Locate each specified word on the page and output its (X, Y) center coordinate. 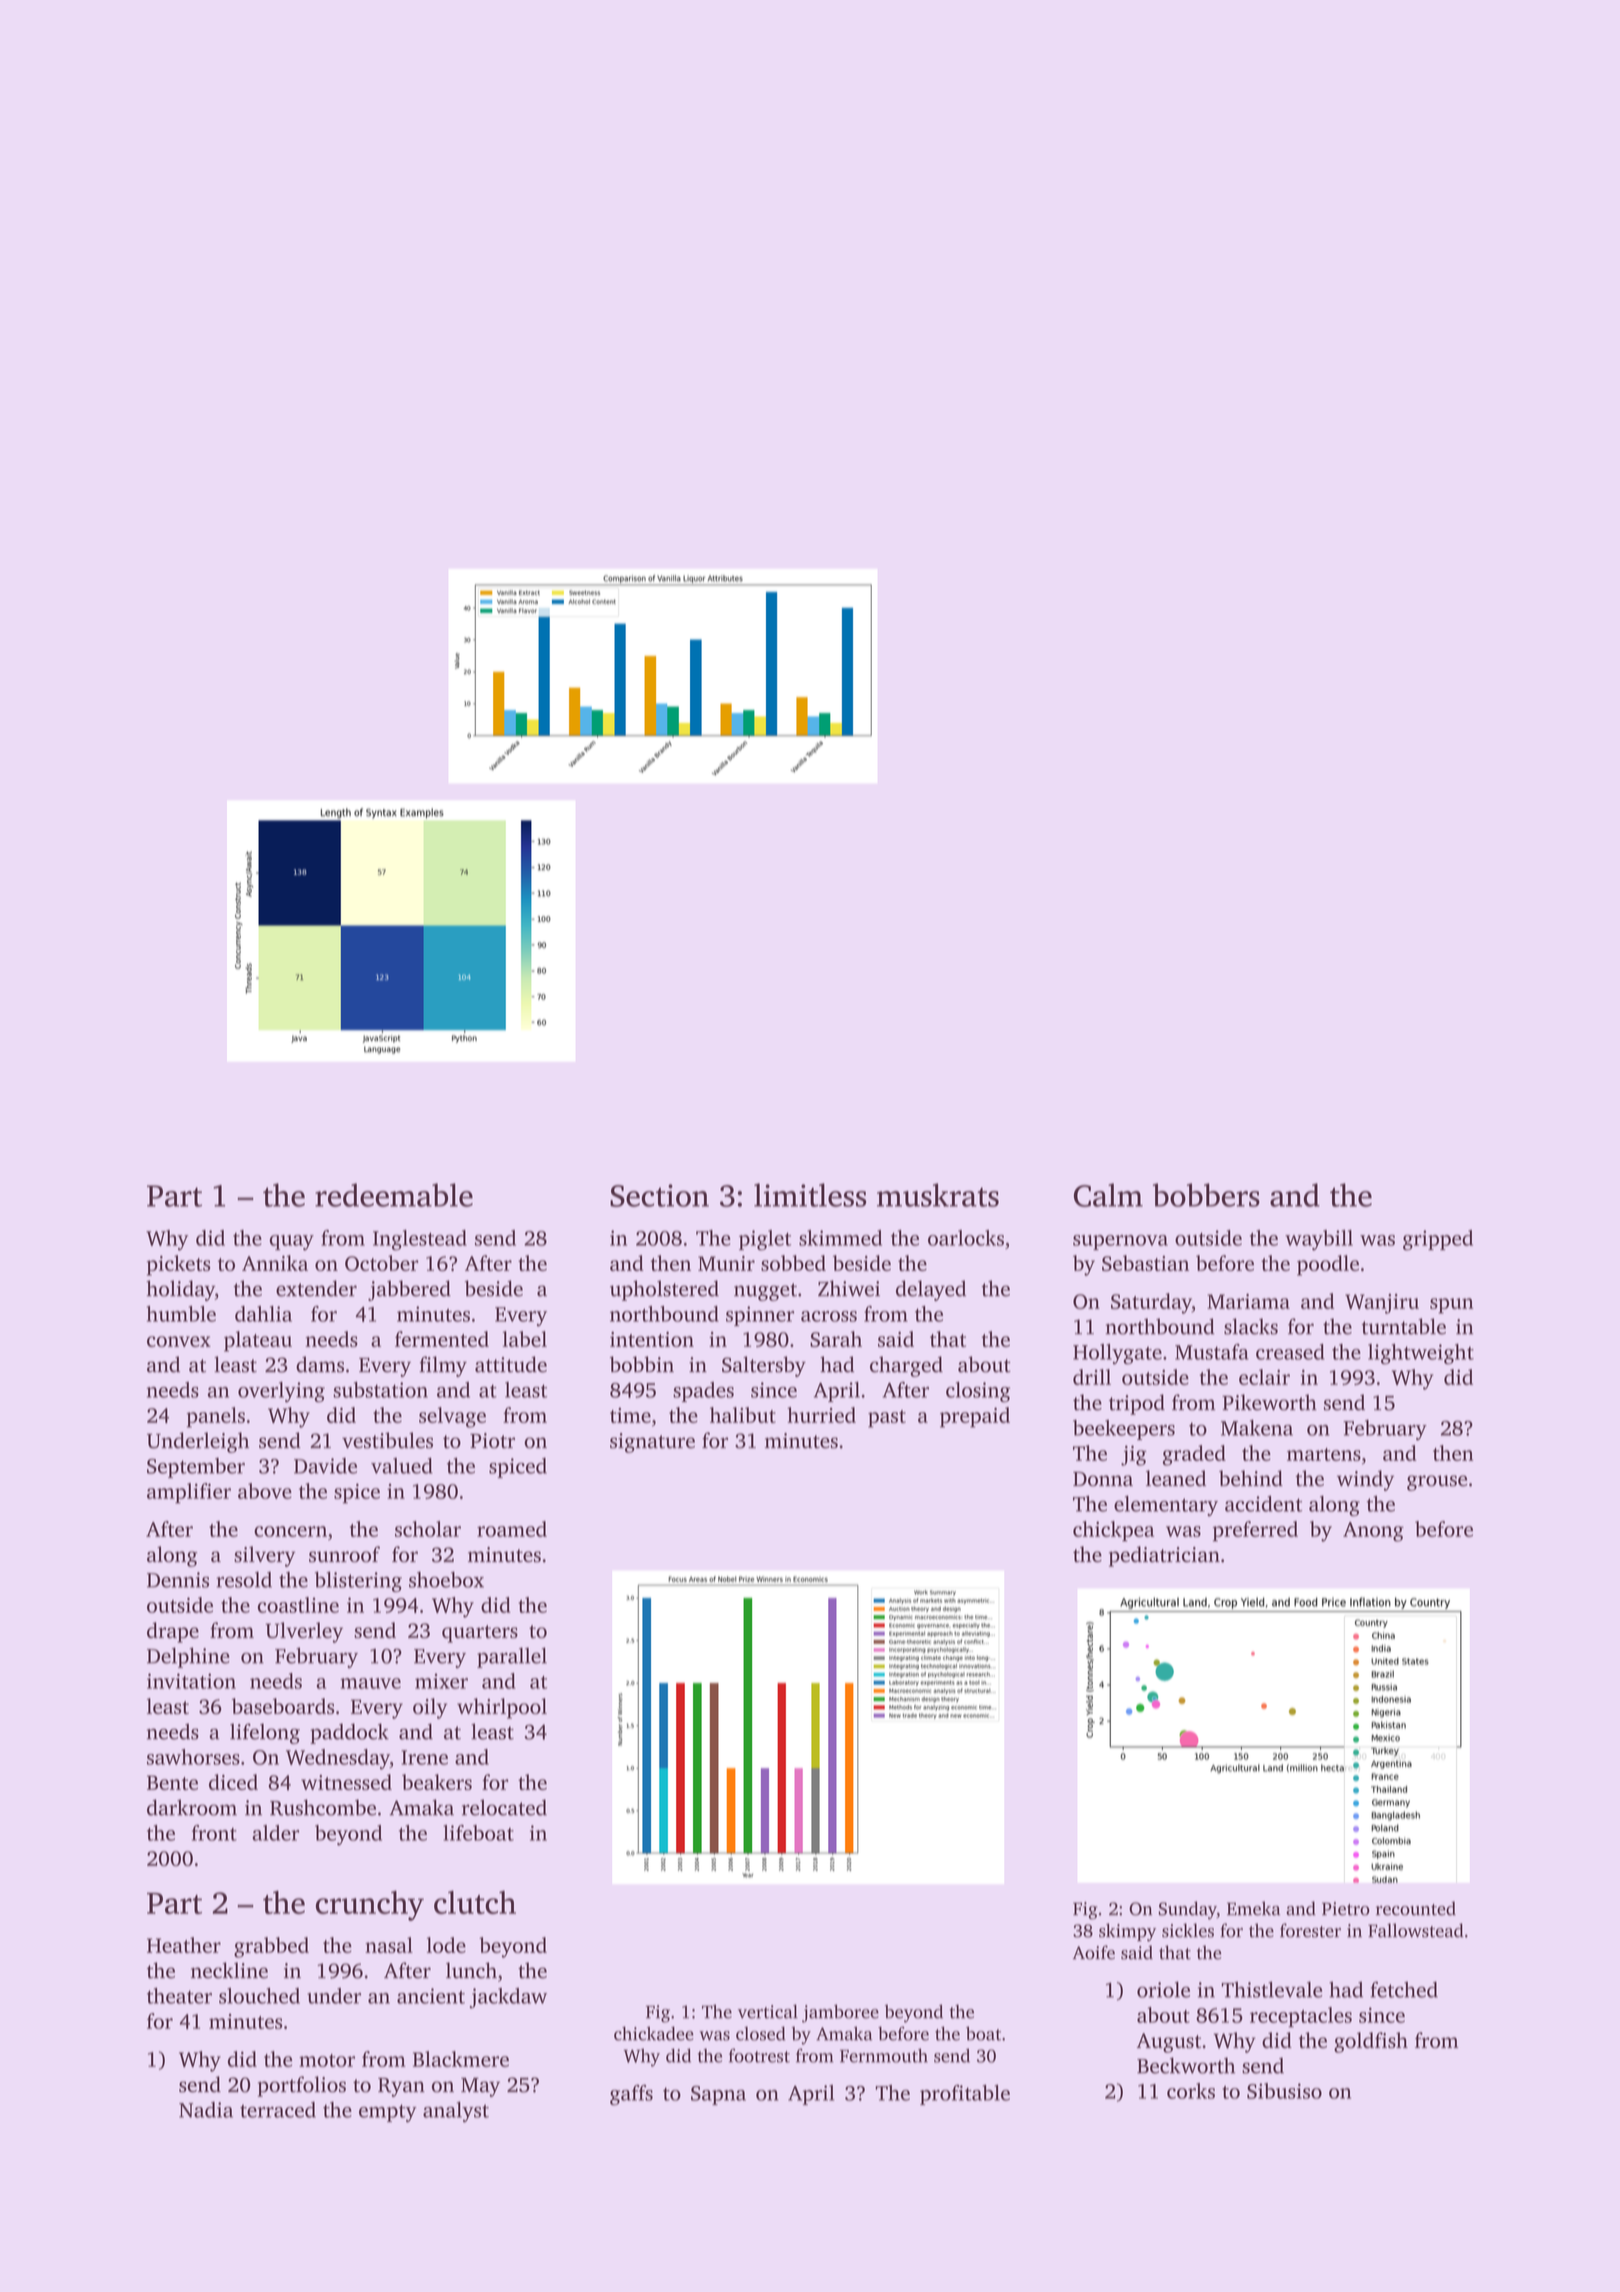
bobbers (1206, 1195)
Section (659, 1195)
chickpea (1113, 1531)
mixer (441, 1681)
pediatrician (1164, 1556)
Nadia (206, 2110)
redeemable (394, 1195)
